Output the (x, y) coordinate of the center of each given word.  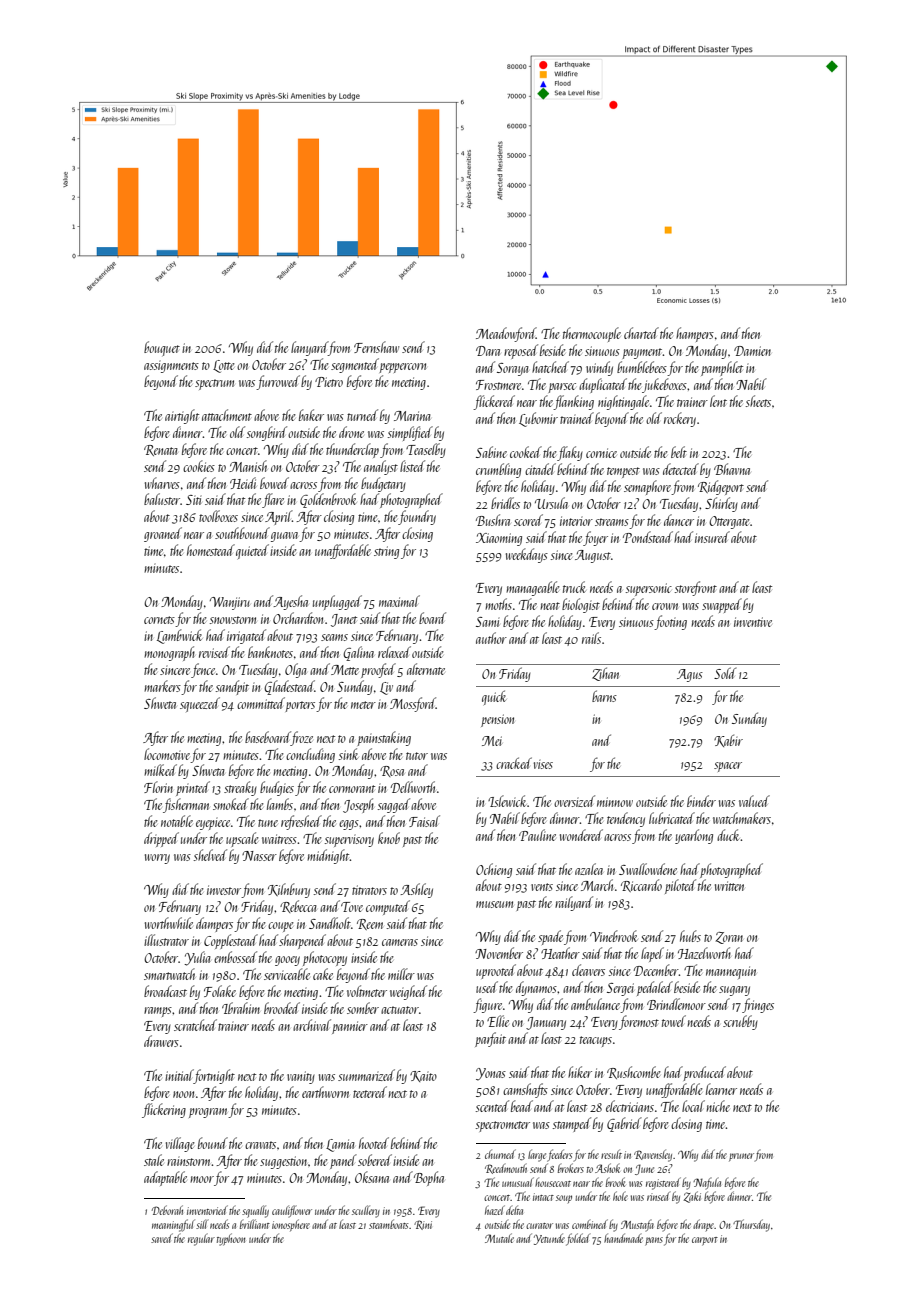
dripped (161, 839)
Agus (690, 675)
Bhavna (732, 469)
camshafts (525, 1090)
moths (498, 604)
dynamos (536, 988)
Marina (412, 416)
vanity (301, 1077)
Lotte (224, 366)
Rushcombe (634, 1072)
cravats (260, 1145)
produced (704, 1073)
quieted (252, 551)
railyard (574, 903)
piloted (680, 886)
